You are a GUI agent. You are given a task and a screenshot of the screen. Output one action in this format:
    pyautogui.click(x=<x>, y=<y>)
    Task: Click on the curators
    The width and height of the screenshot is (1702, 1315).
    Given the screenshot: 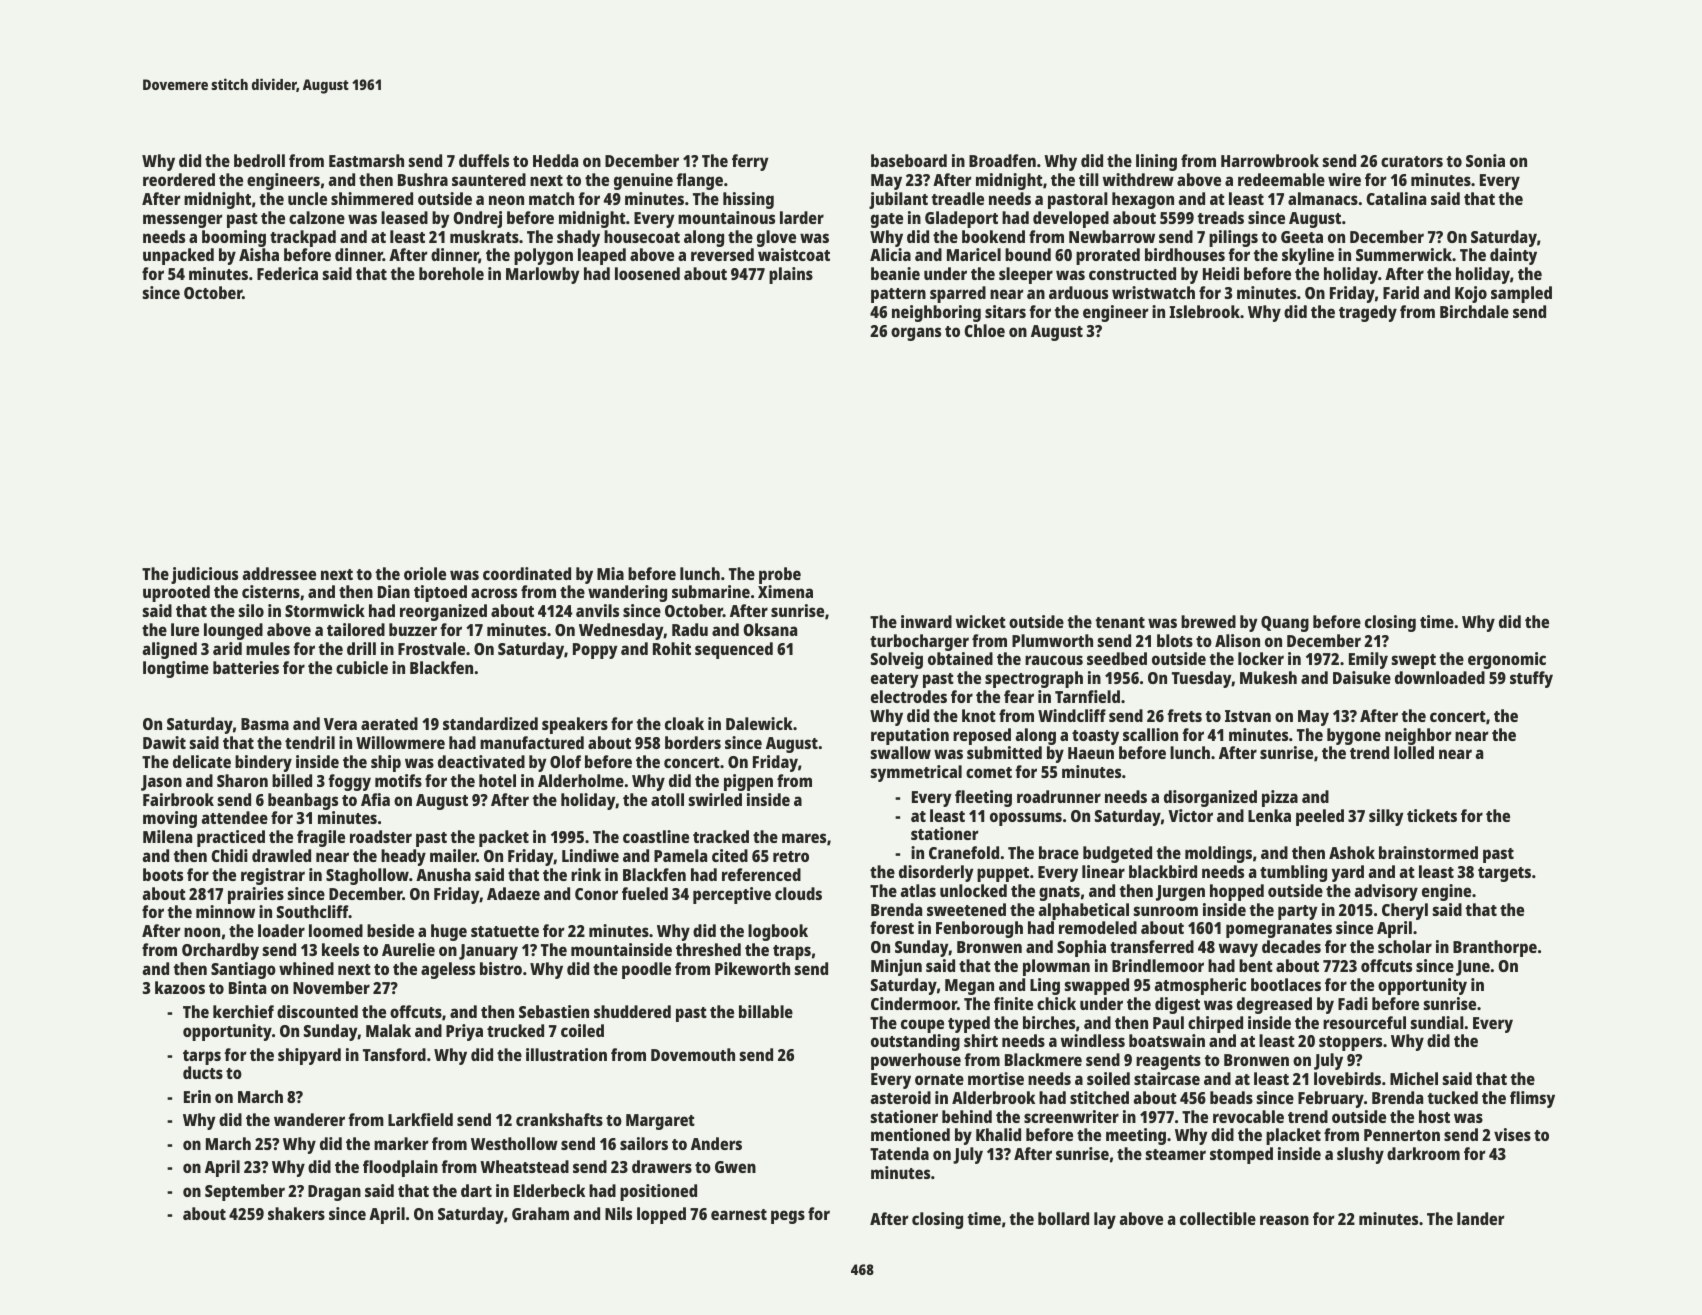 What is the action you would take?
    pyautogui.click(x=1412, y=161)
